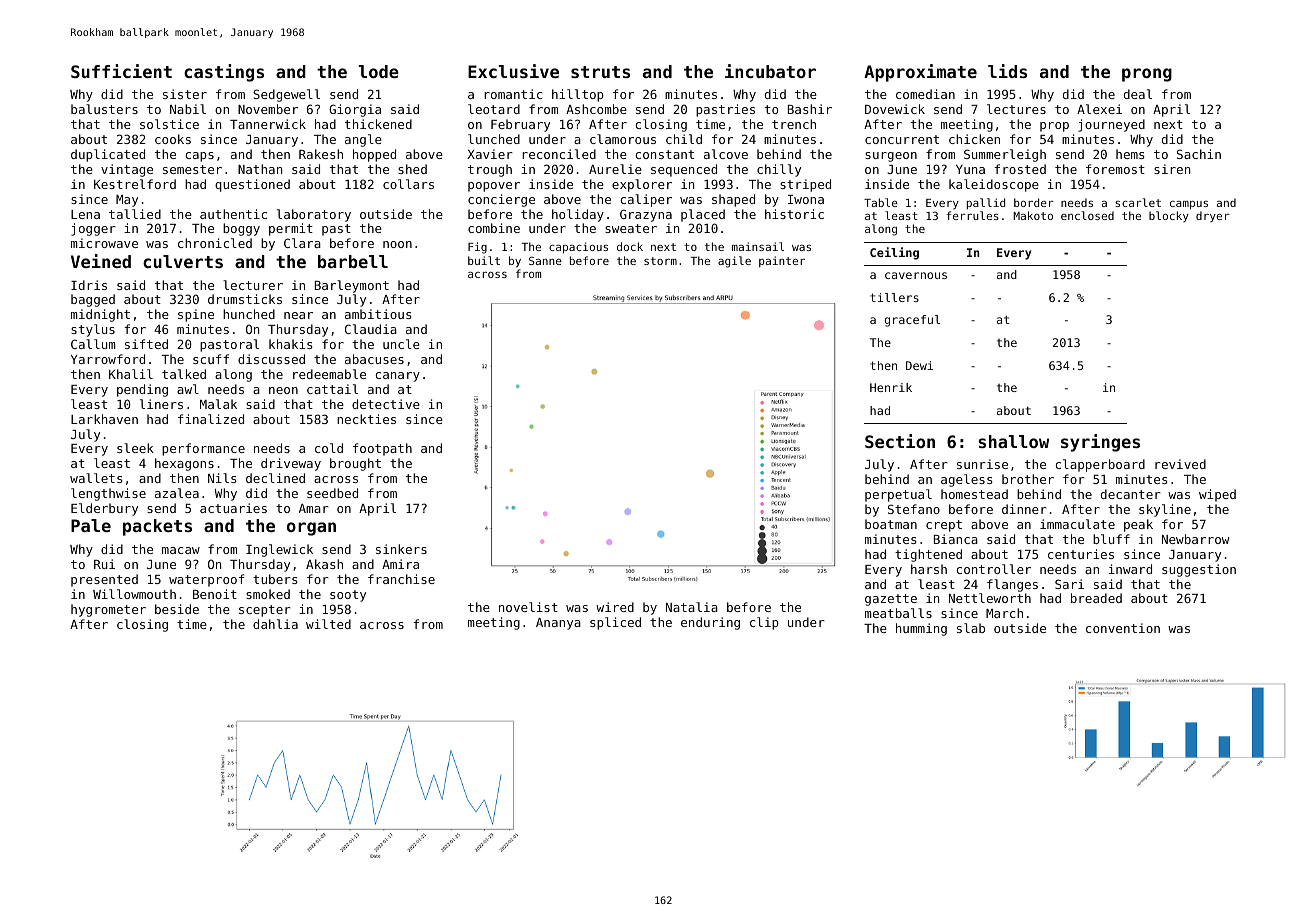 The width and height of the screenshot is (1308, 924). I want to click on Sanne, so click(545, 260).
